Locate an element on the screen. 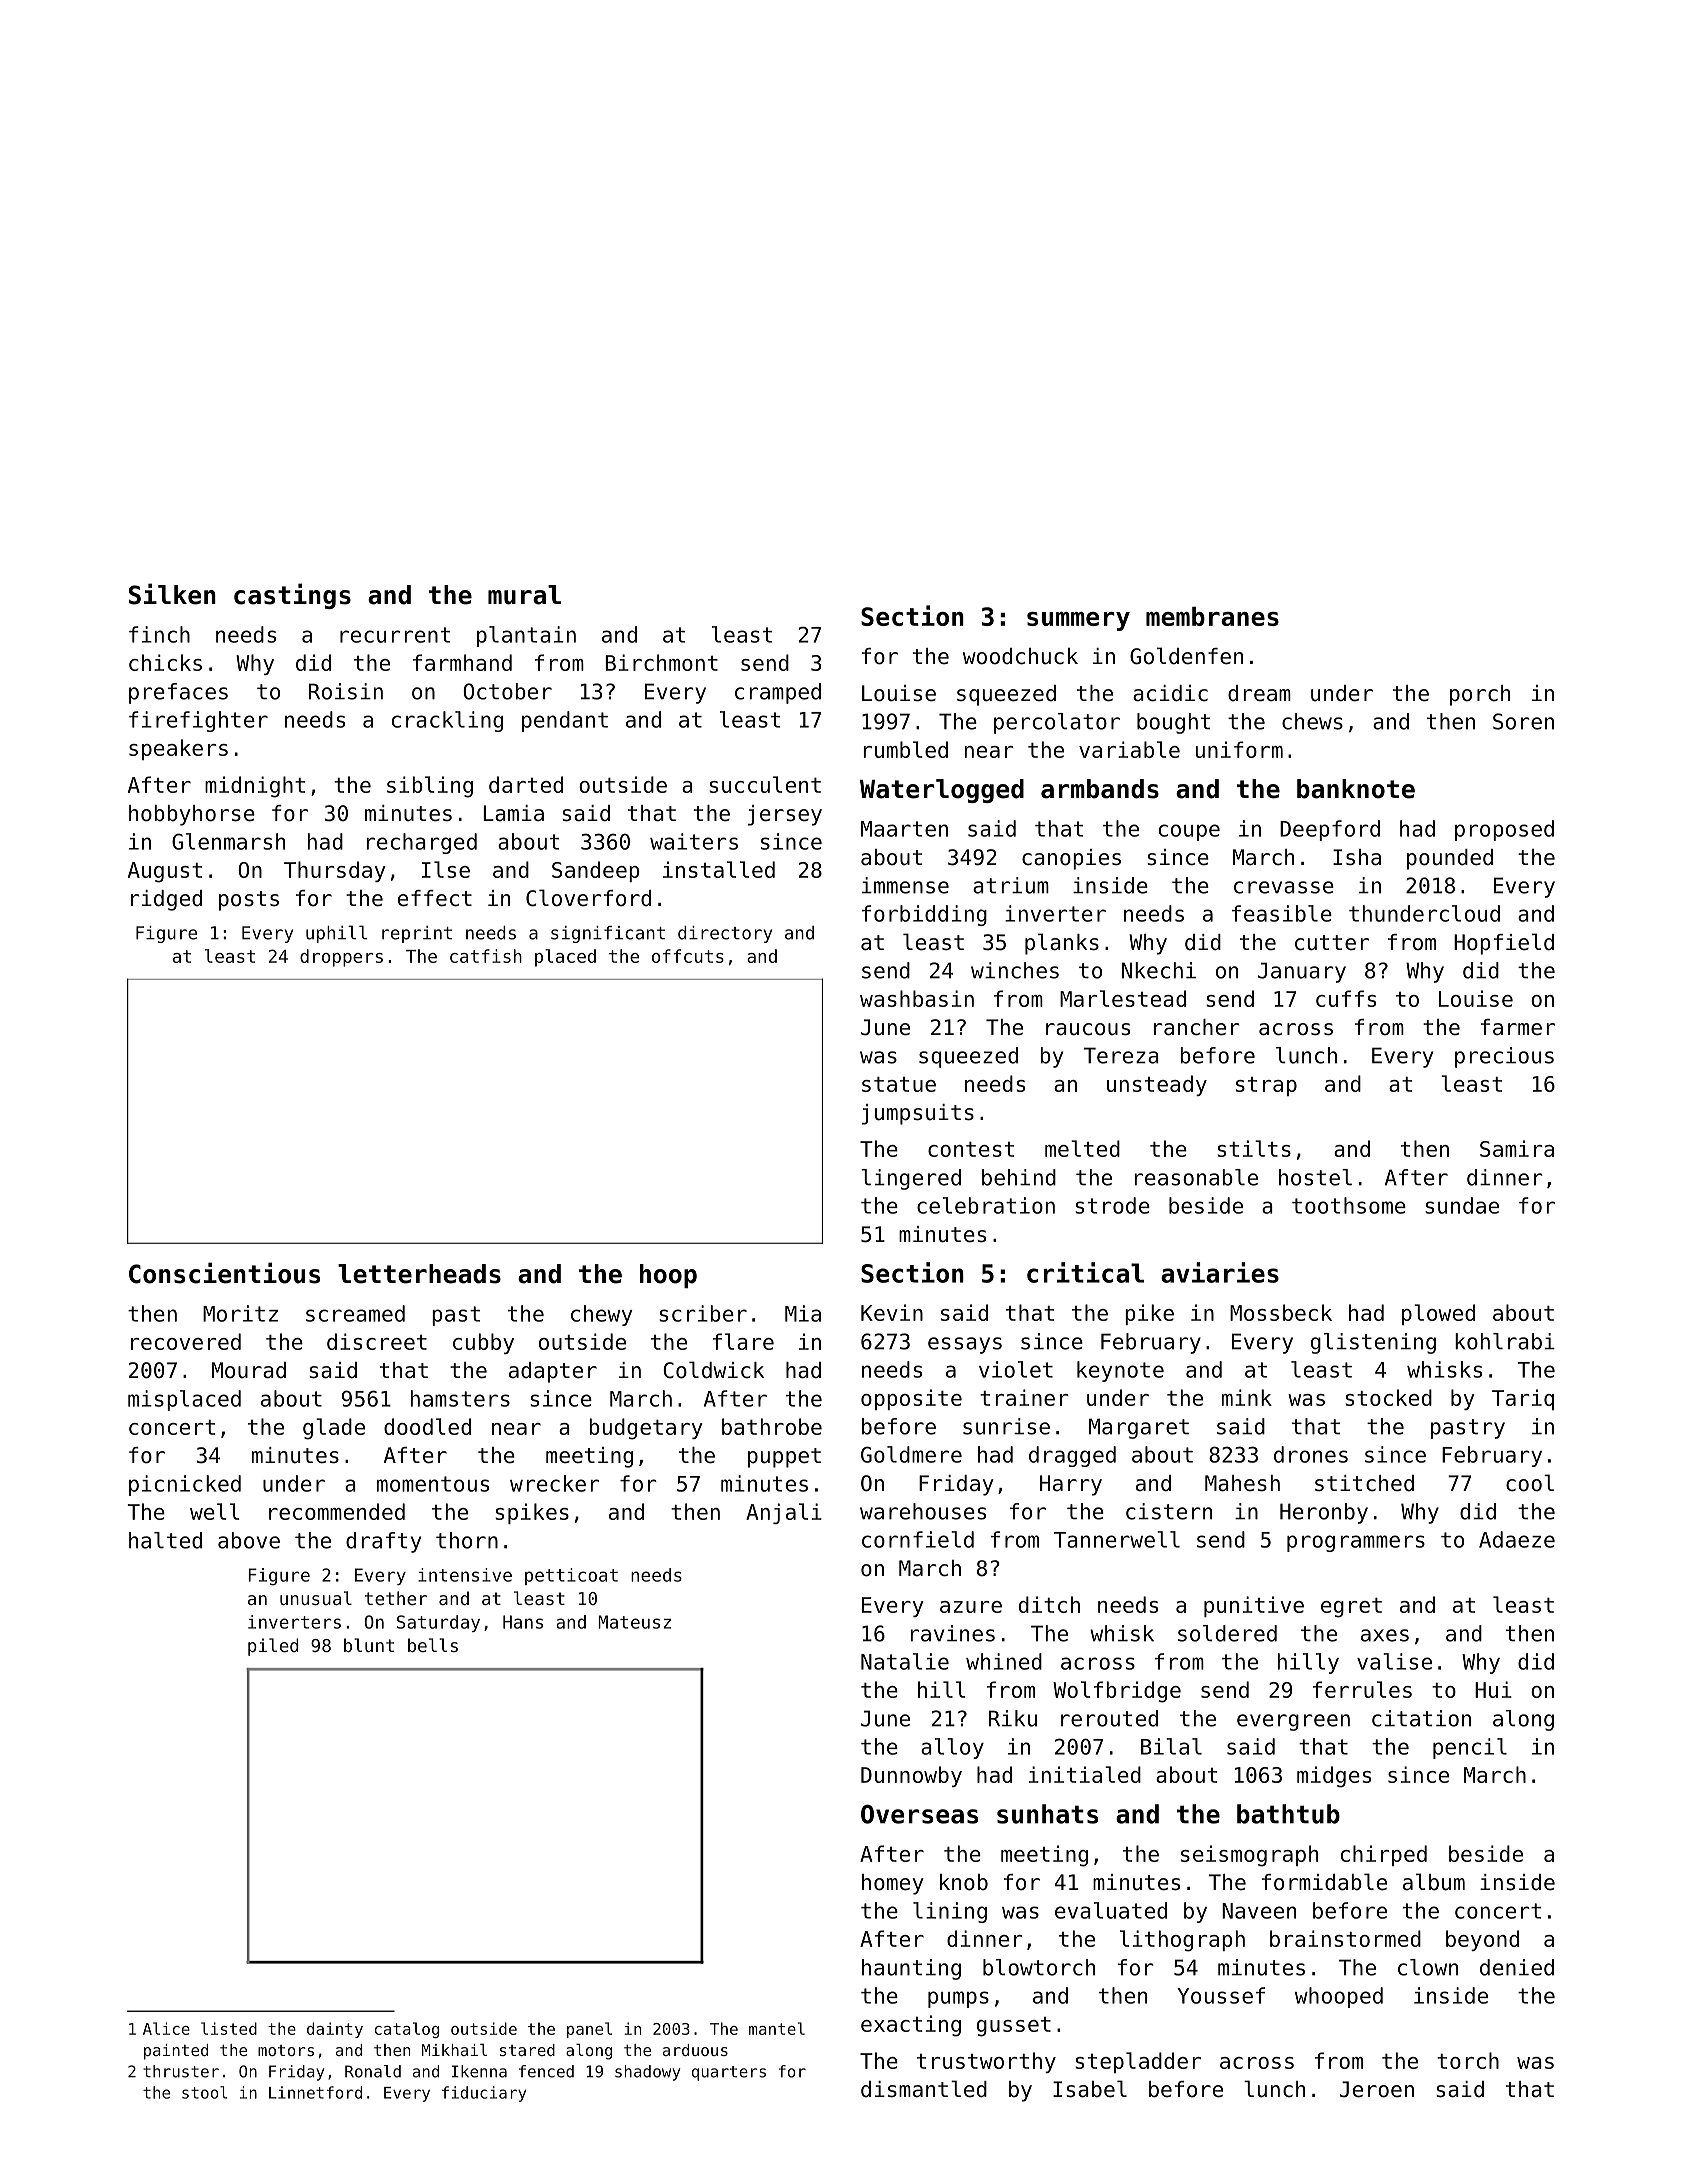 The height and width of the screenshot is (2178, 1683). letterheads is located at coordinates (419, 1274).
